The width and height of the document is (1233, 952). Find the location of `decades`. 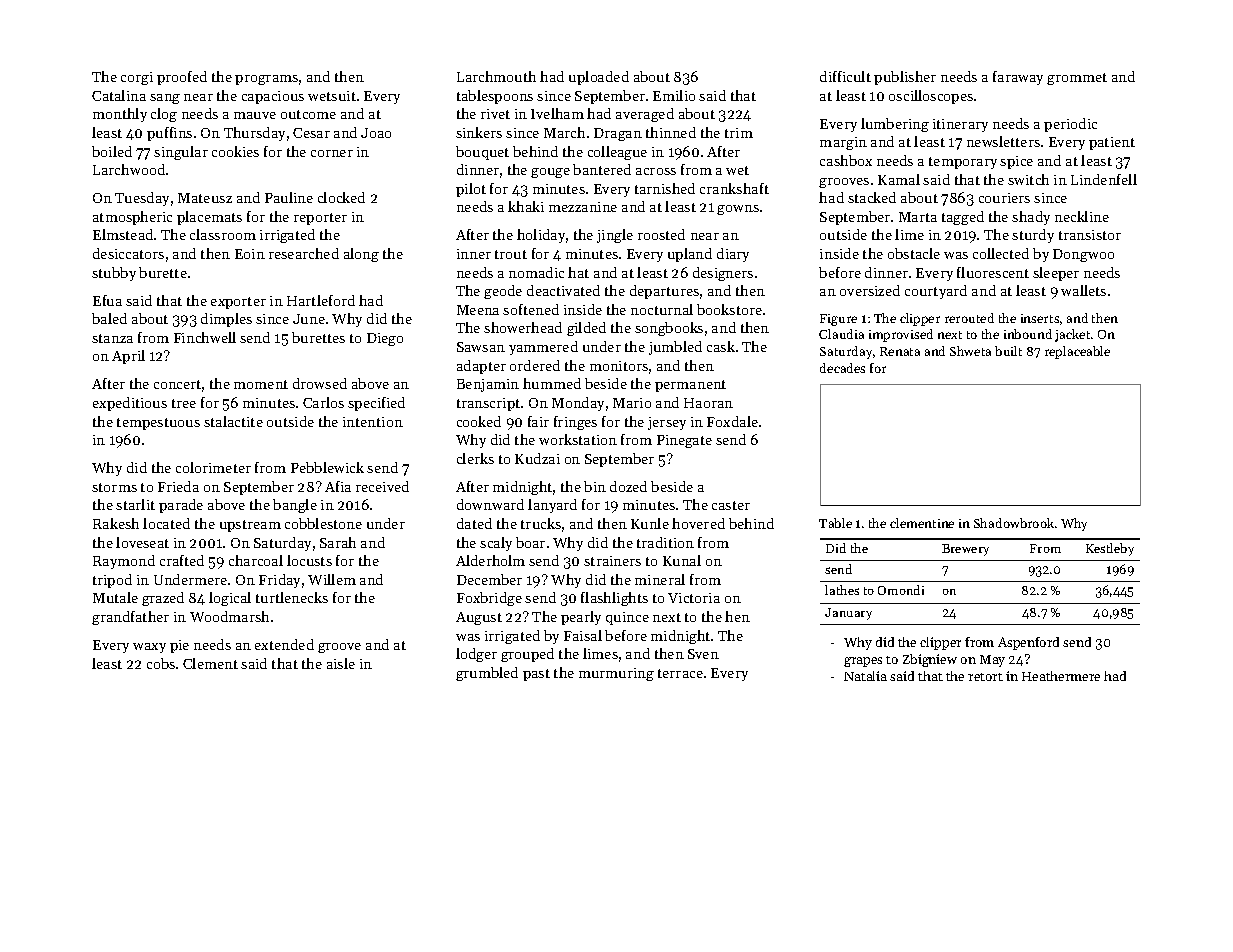

decades is located at coordinates (842, 368).
